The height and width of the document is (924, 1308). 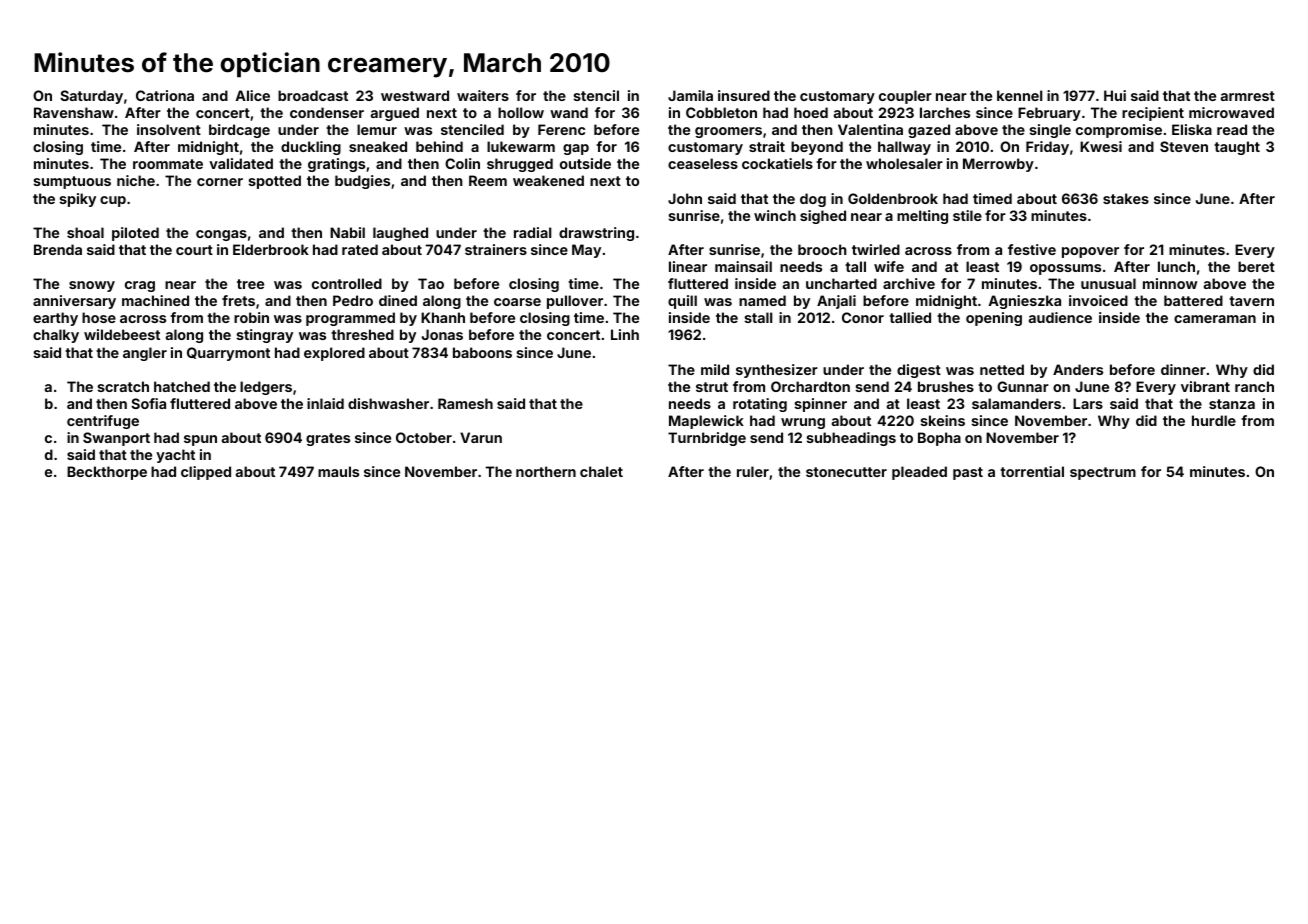 I want to click on spun, so click(x=200, y=440).
